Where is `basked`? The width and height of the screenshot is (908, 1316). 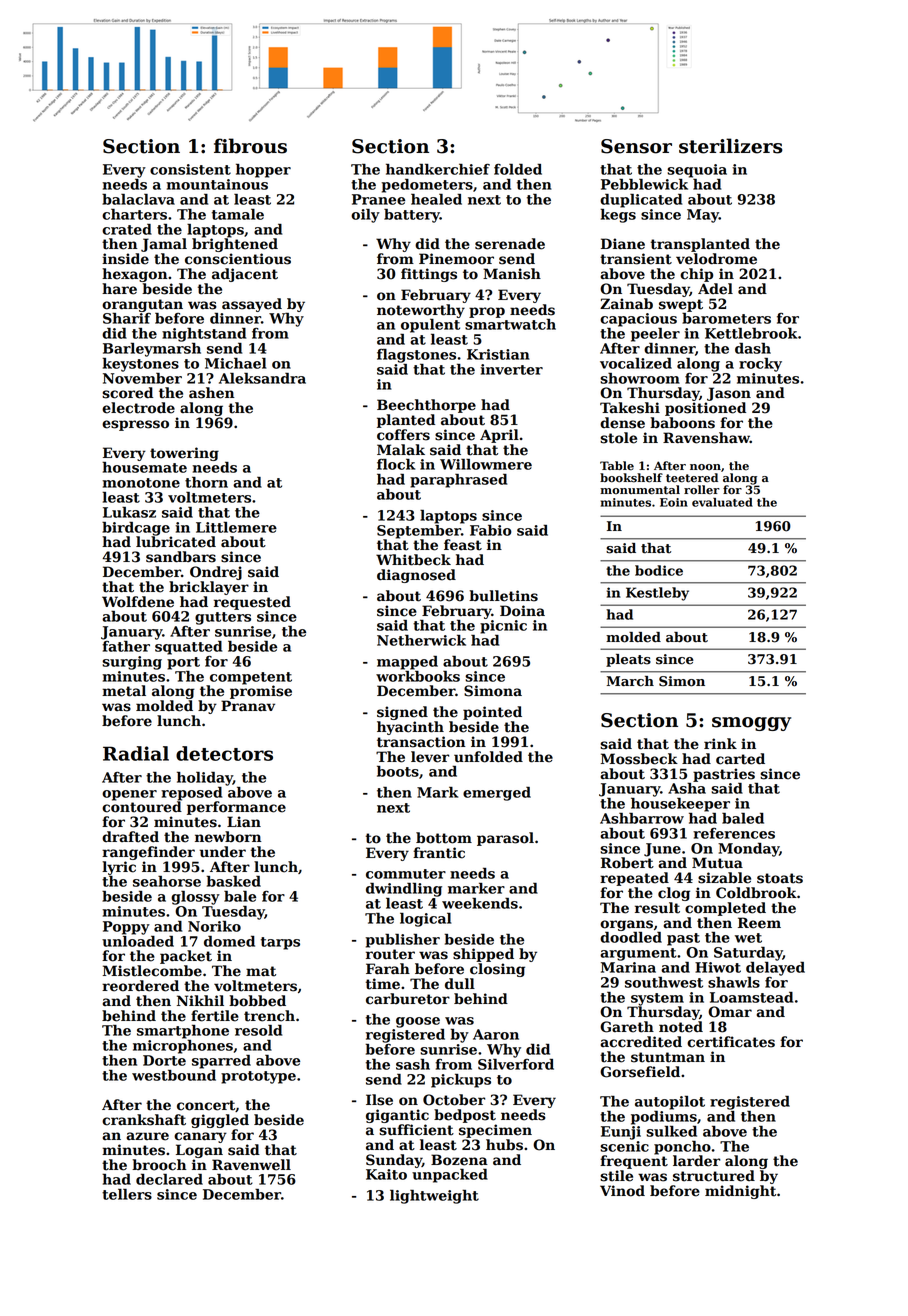
basked is located at coordinates (234, 881).
